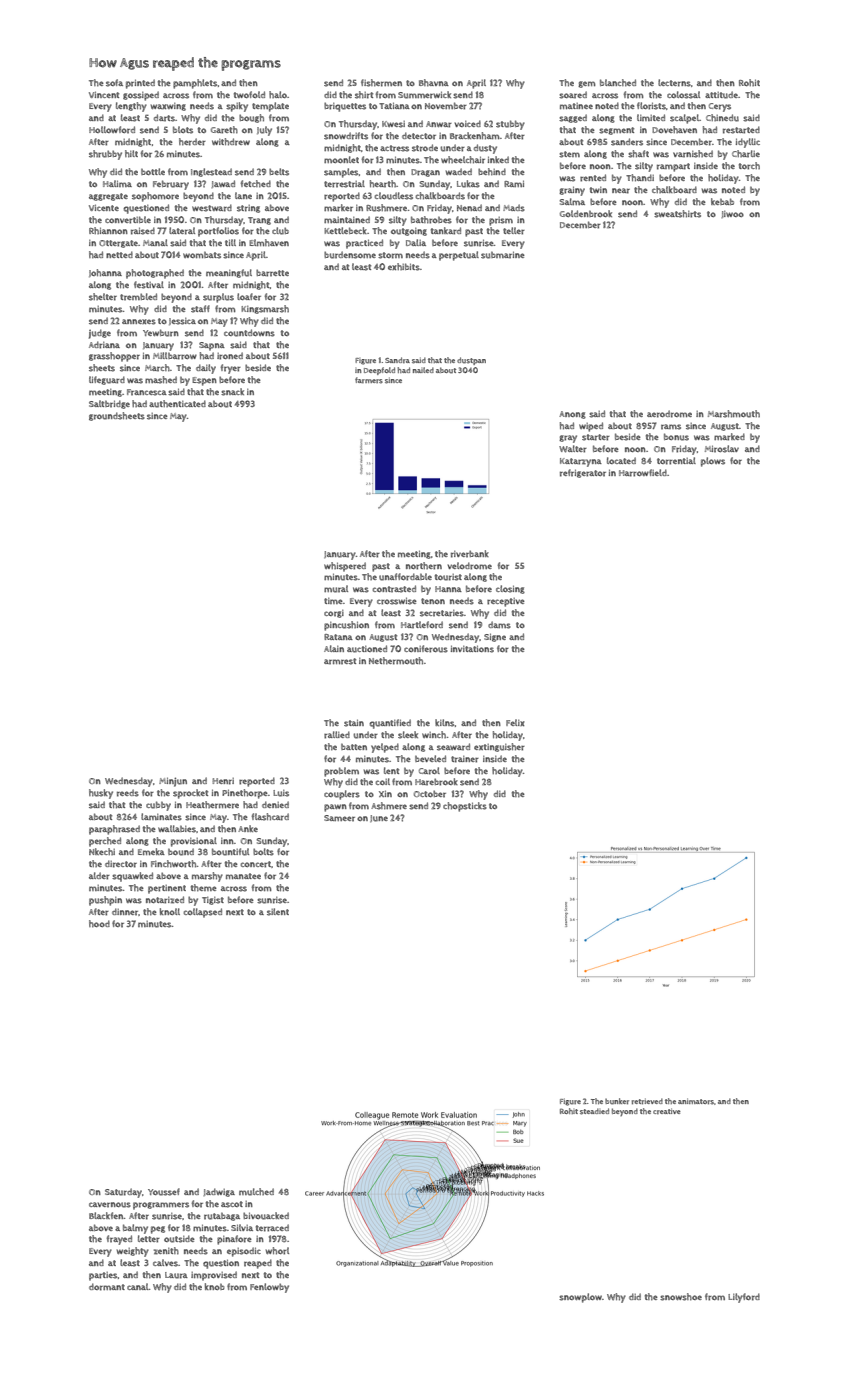  Describe the element at coordinates (272, 1228) in the document. I see `terraced` at that location.
